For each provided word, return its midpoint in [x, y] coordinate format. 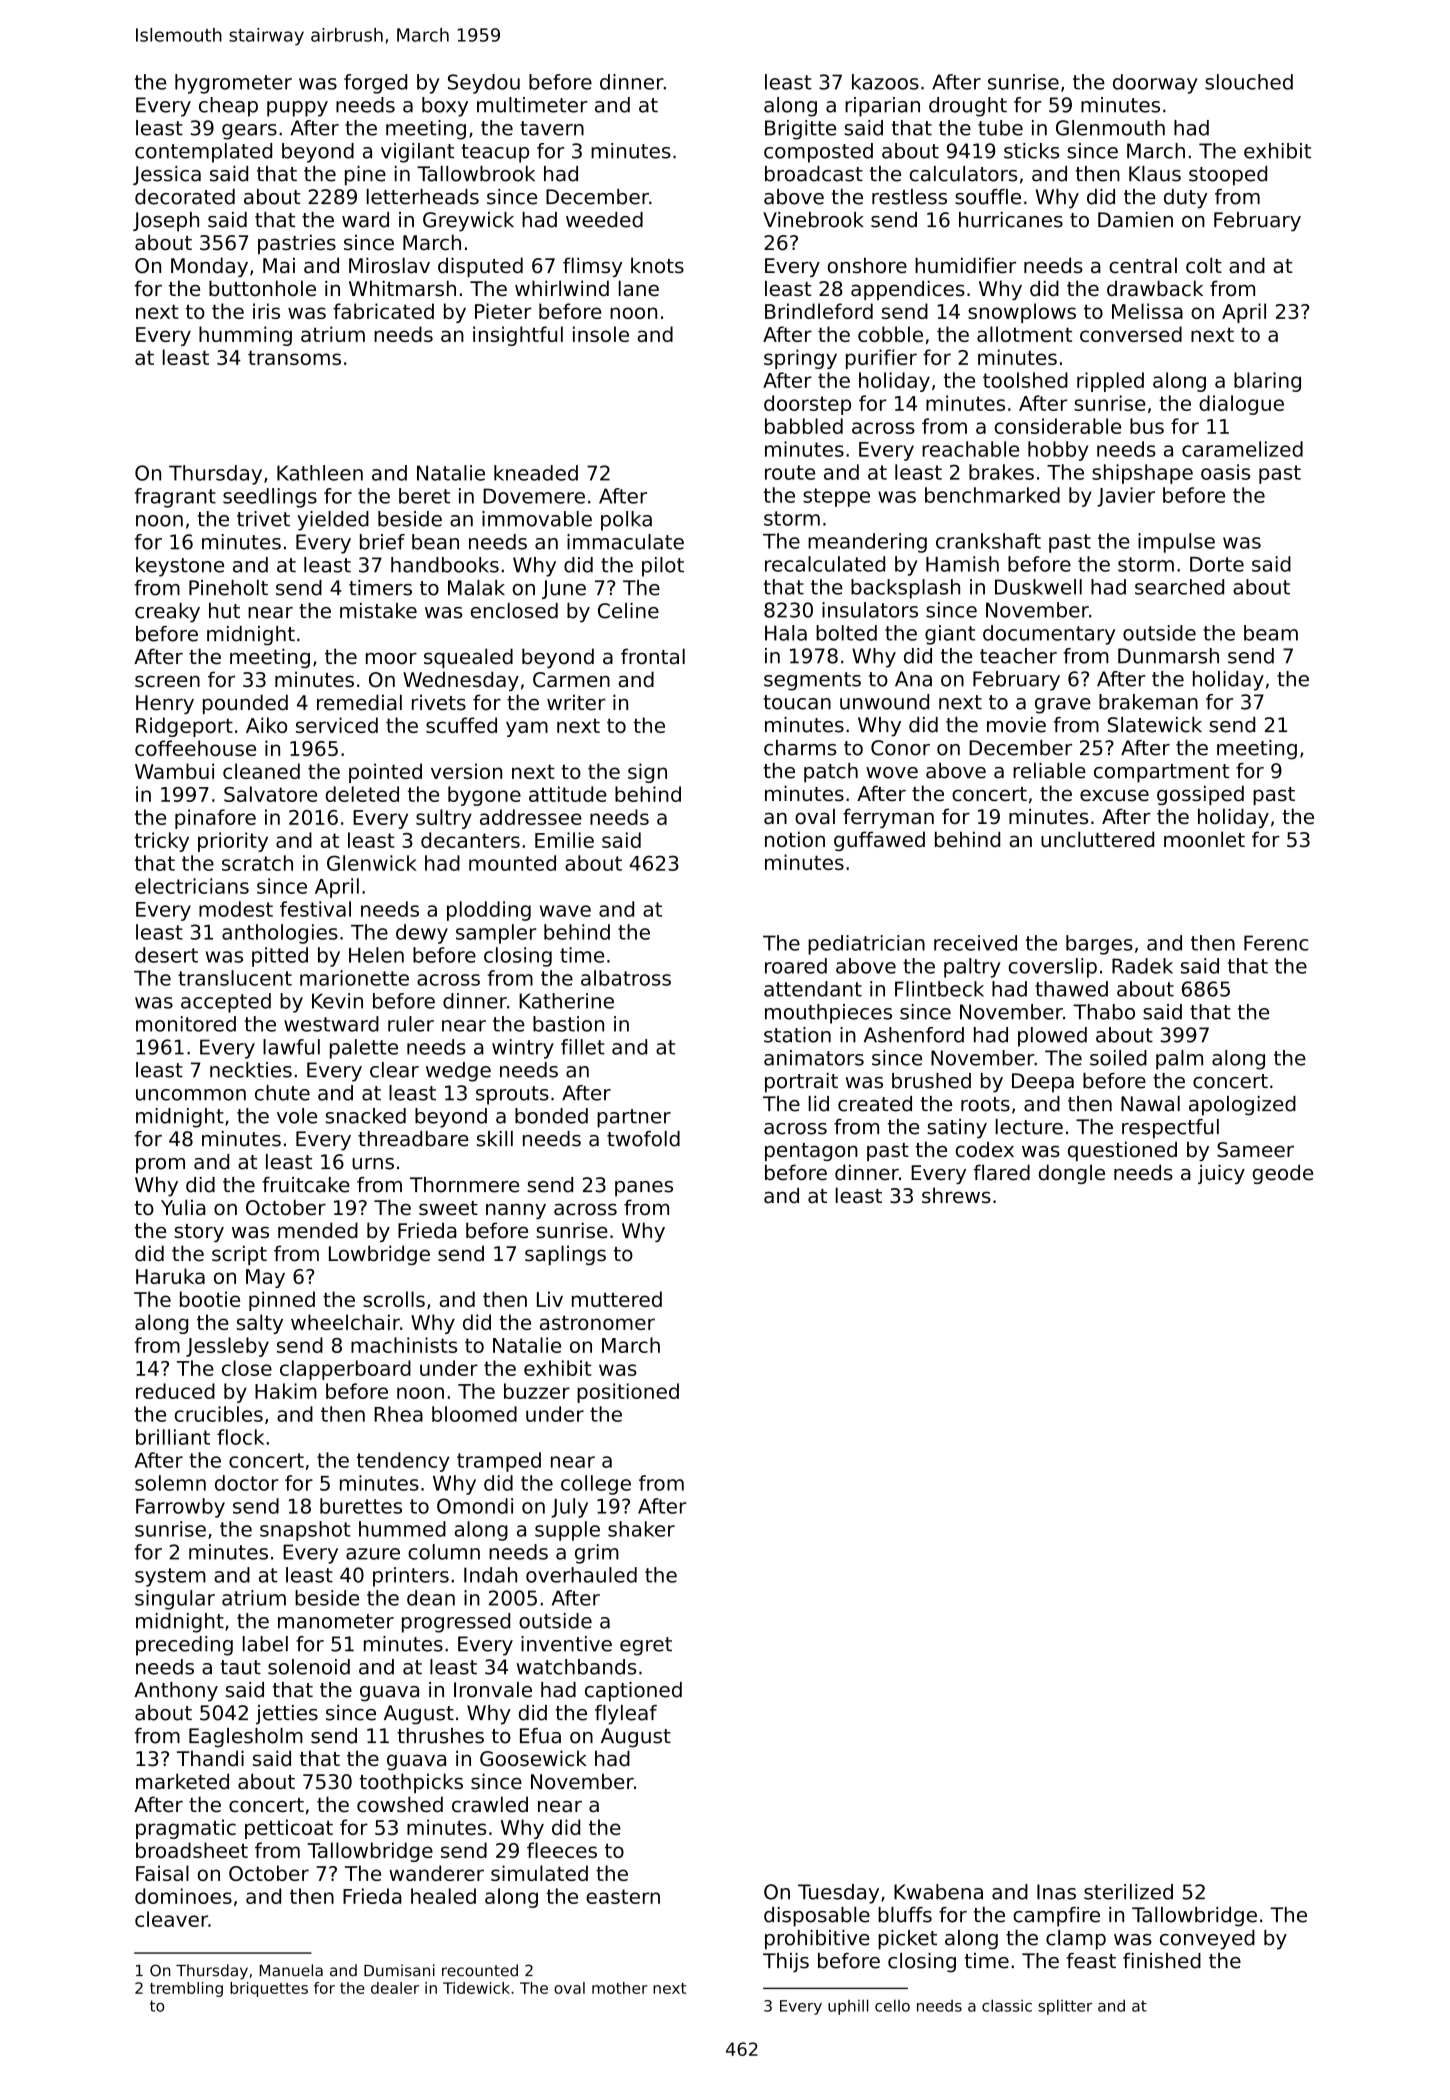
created [875, 1104]
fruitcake [306, 1185]
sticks [1031, 151]
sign [647, 773]
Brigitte [800, 130]
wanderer [436, 1873]
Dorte [1217, 564]
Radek [1142, 966]
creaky [167, 613]
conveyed [1207, 1940]
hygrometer [233, 84]
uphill [848, 2007]
